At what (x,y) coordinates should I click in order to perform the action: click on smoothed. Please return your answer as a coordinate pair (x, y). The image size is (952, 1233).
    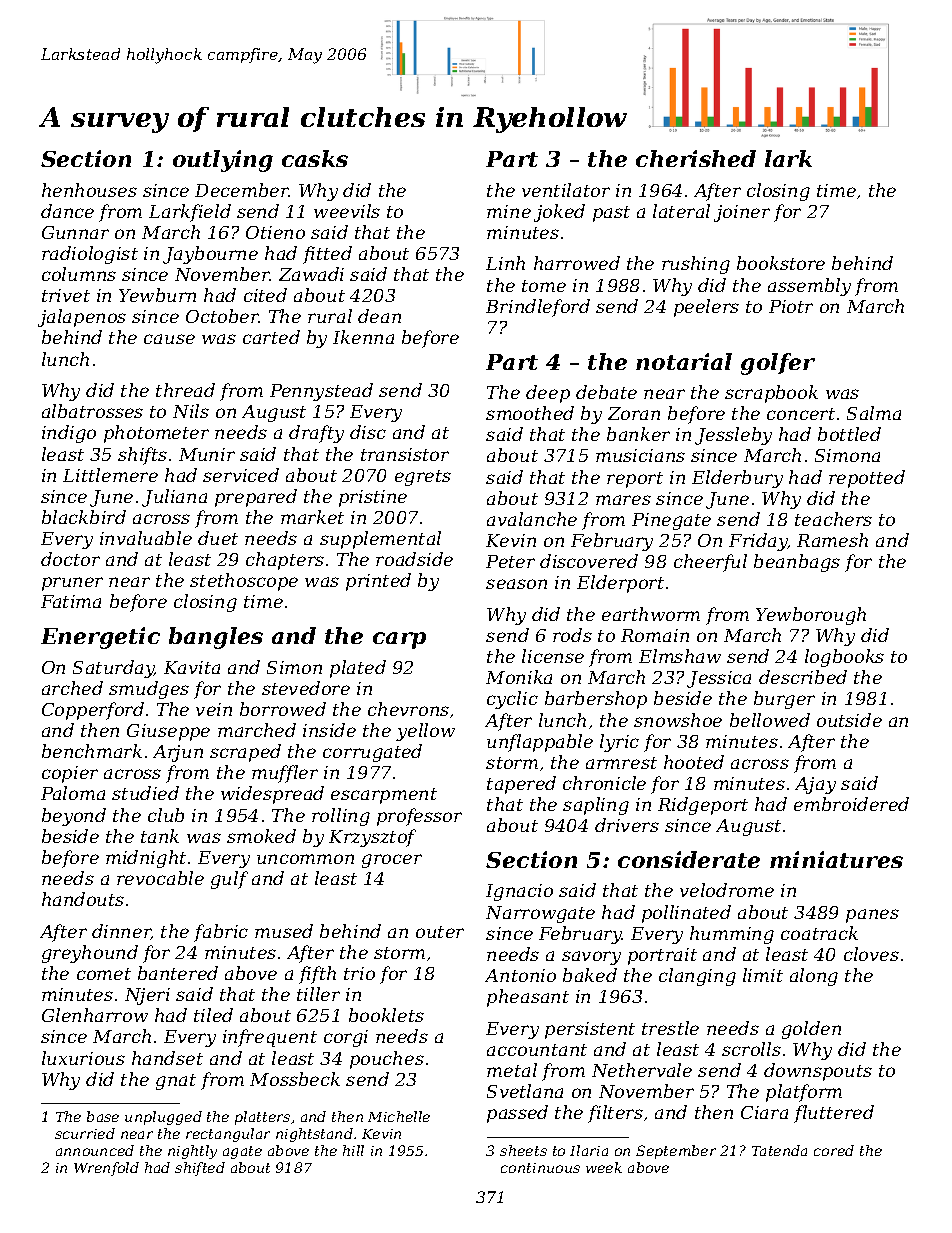
    Looking at the image, I should click on (530, 413).
